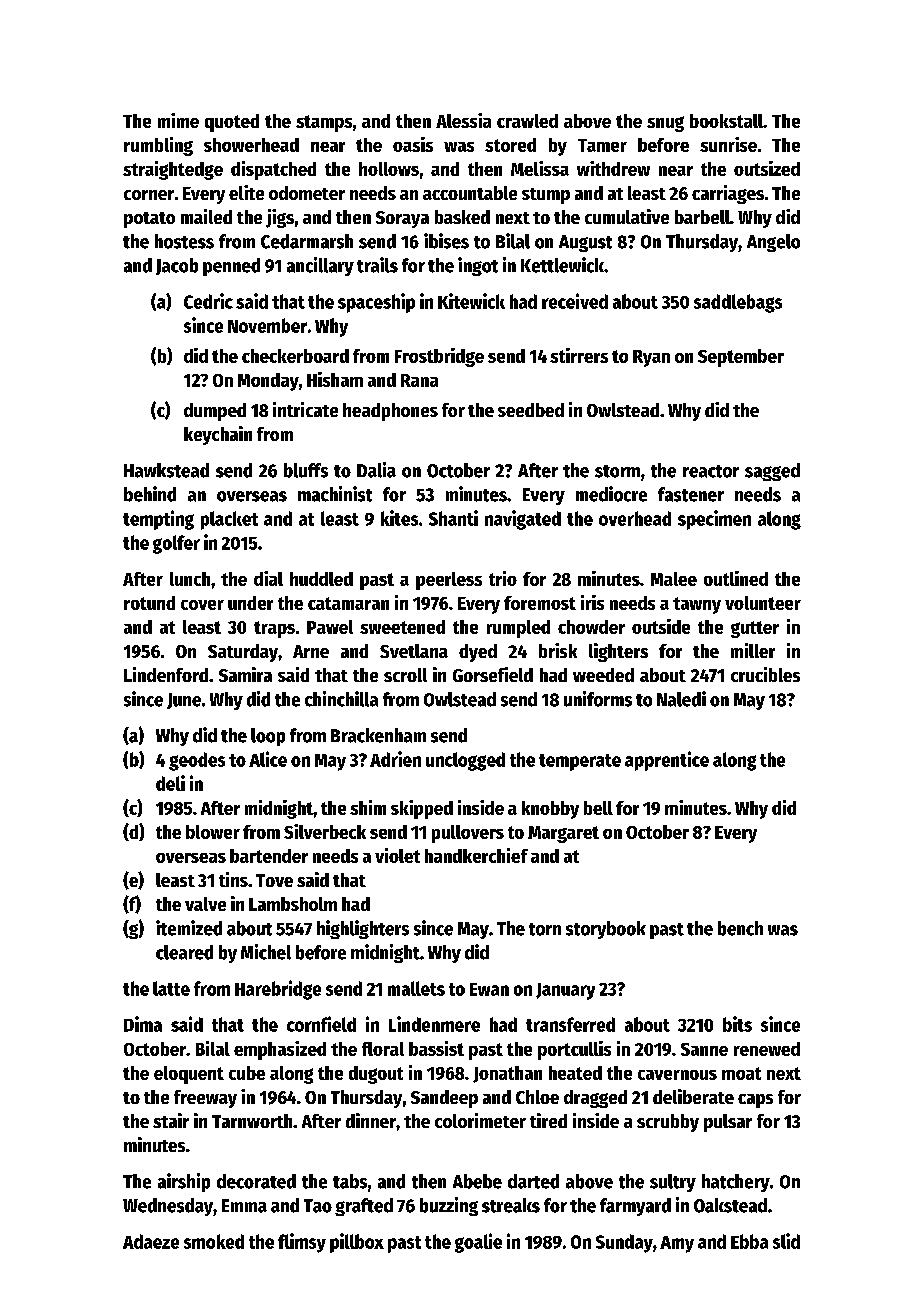  Describe the element at coordinates (665, 124) in the page. I see `snug` at that location.
